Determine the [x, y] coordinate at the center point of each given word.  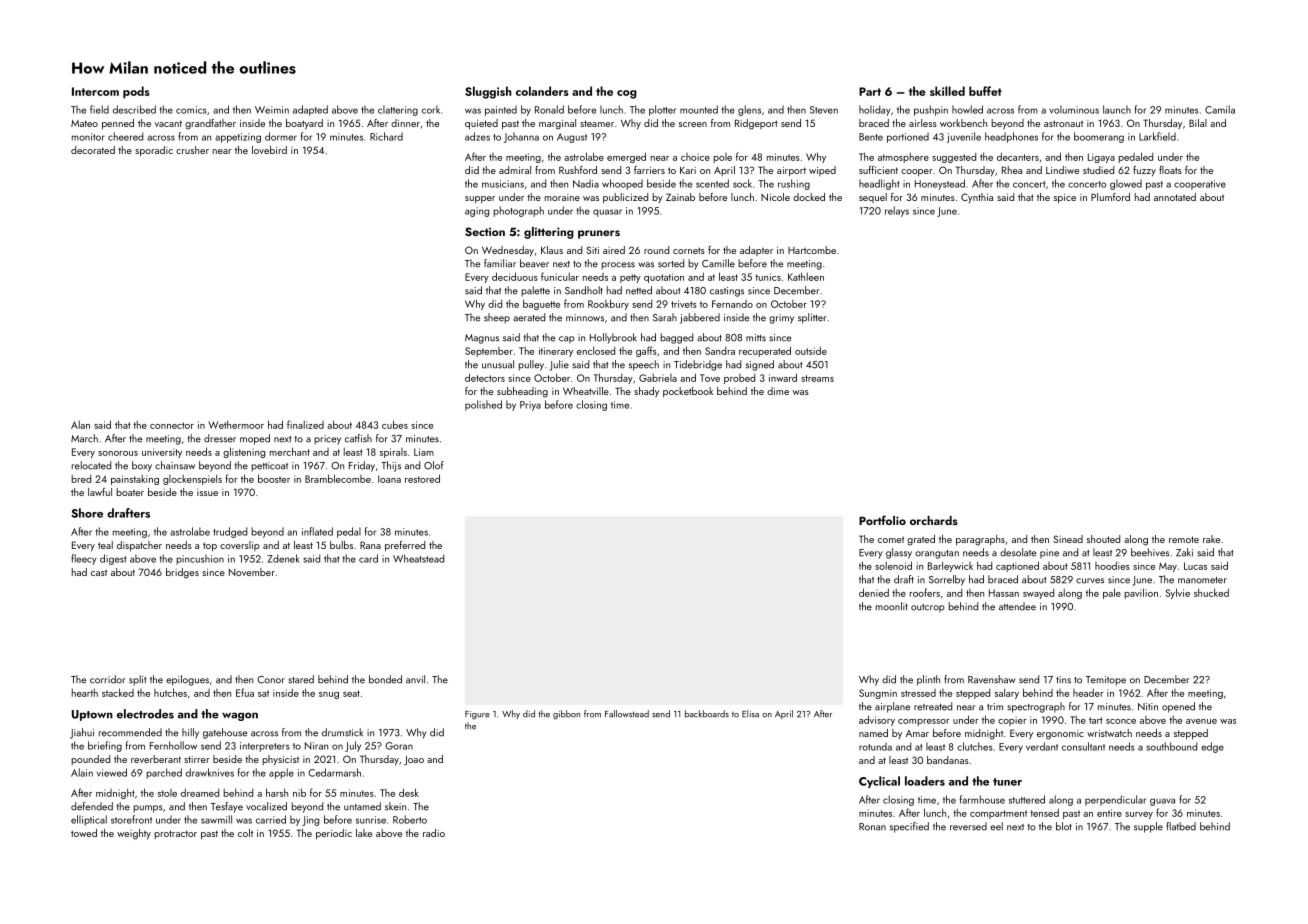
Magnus [482, 339]
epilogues [187, 680]
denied [874, 592]
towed [84, 833]
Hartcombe [812, 250]
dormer [281, 136]
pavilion [1141, 593]
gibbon [566, 715]
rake [1211, 539]
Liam [424, 452]
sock [742, 183]
